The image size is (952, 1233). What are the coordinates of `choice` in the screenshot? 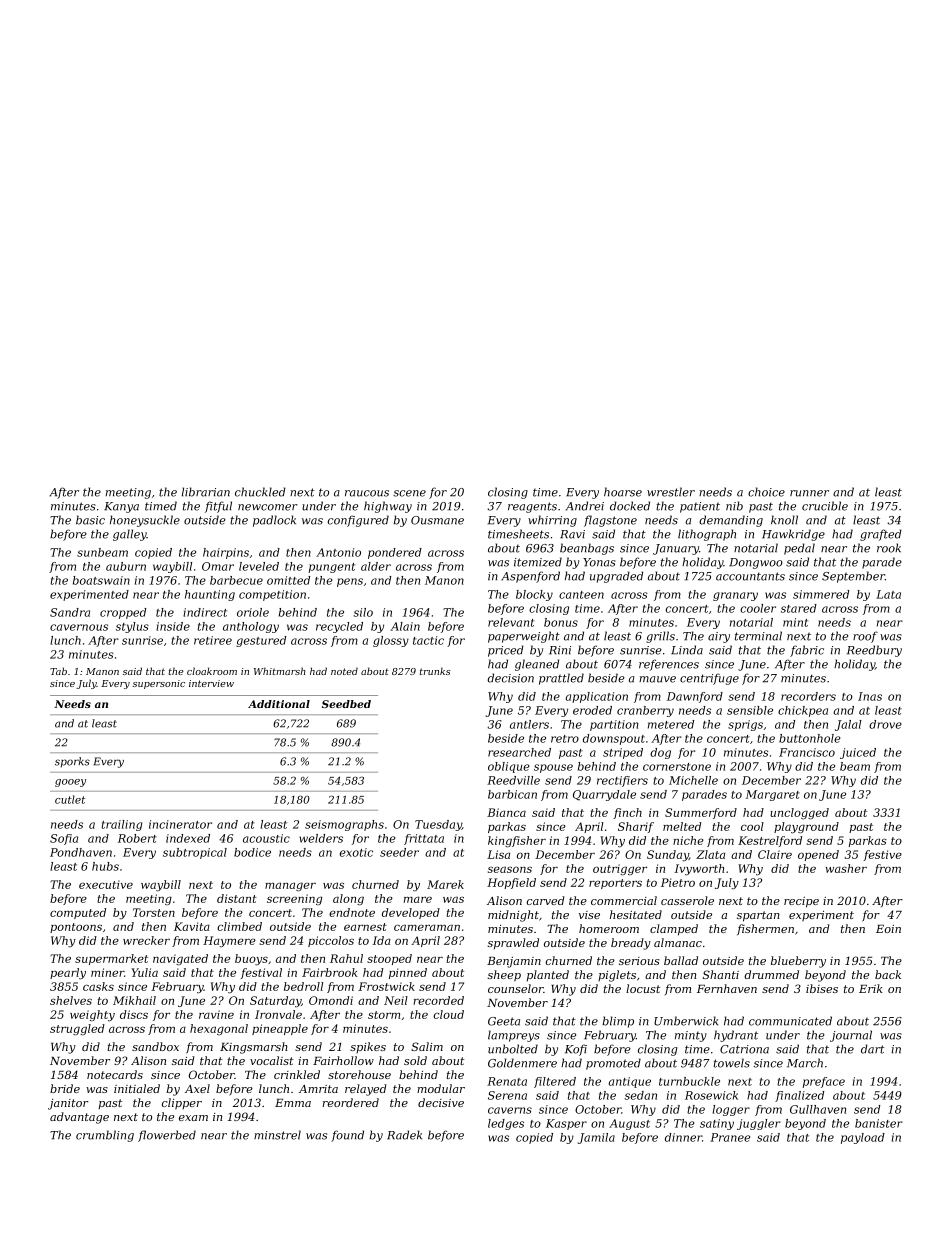 It's located at (766, 492).
